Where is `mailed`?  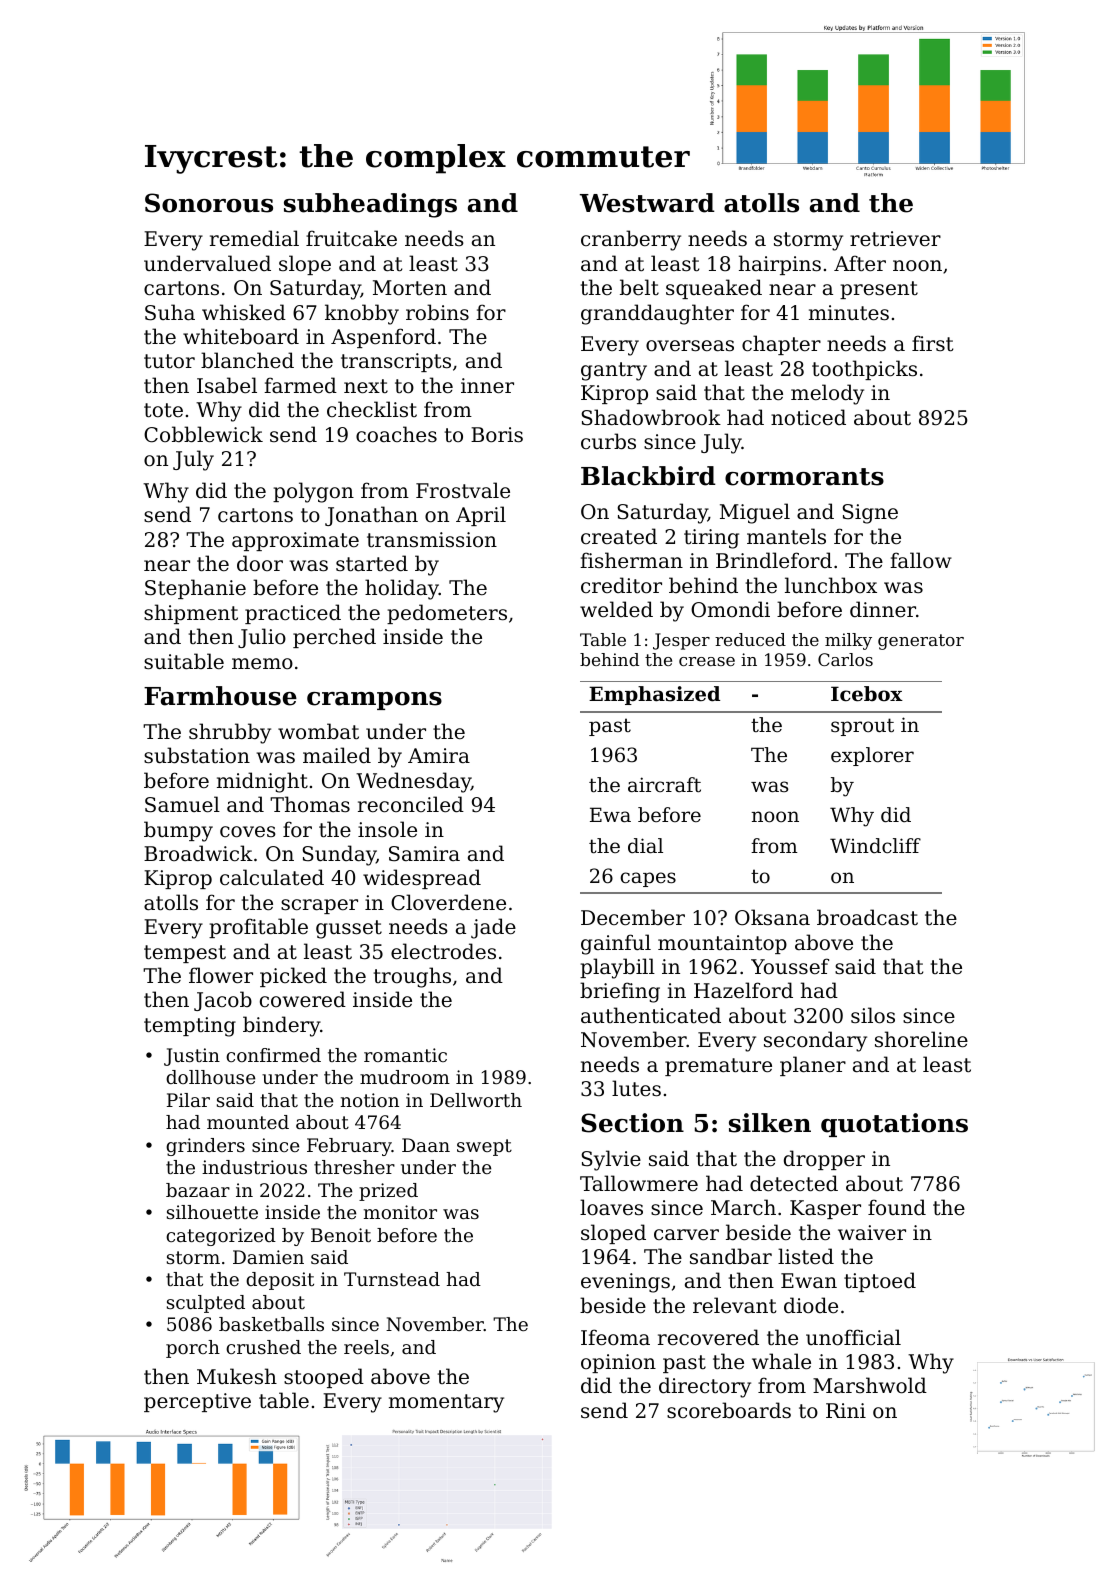 mailed is located at coordinates (337, 755).
